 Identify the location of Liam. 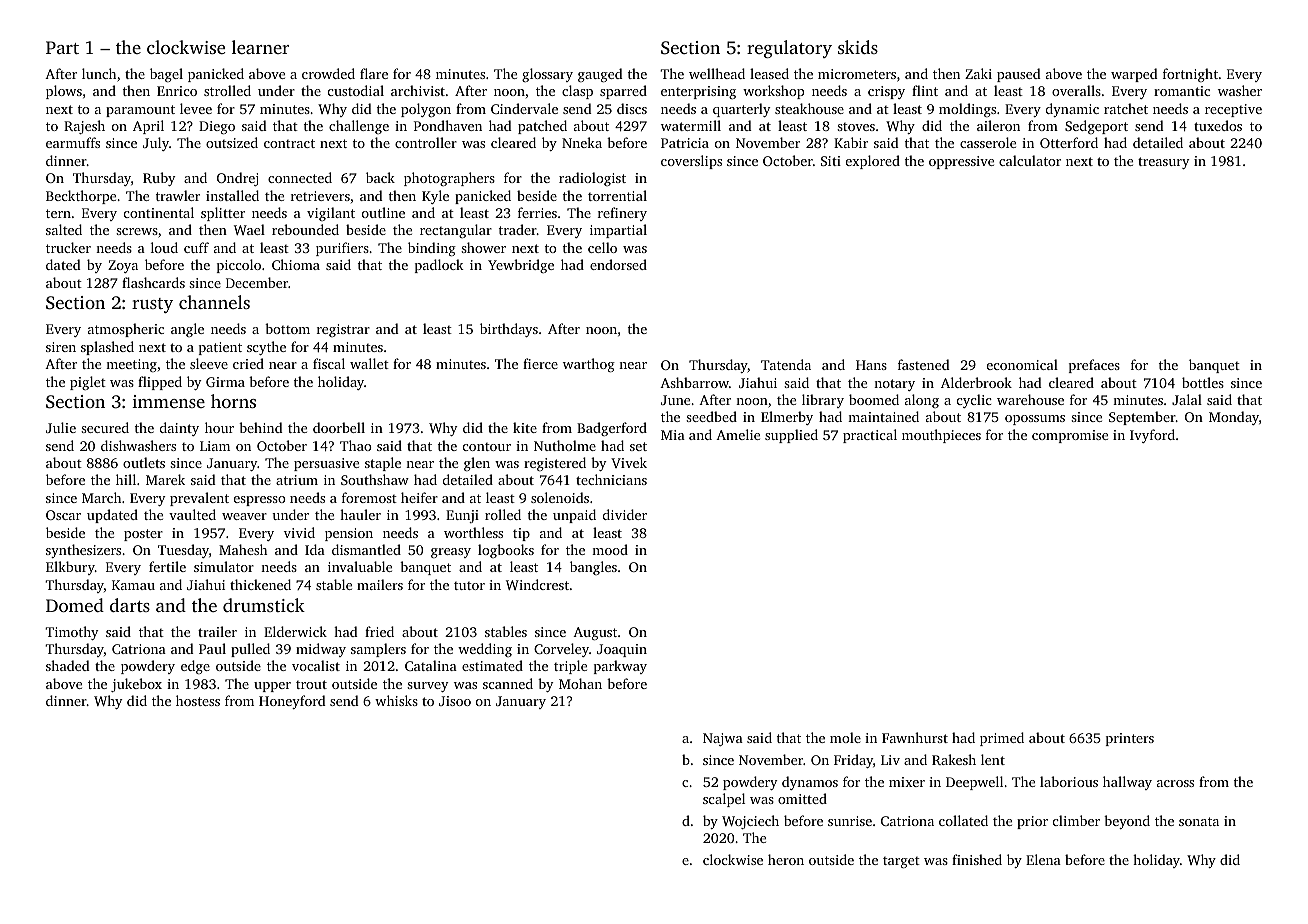
(215, 446).
